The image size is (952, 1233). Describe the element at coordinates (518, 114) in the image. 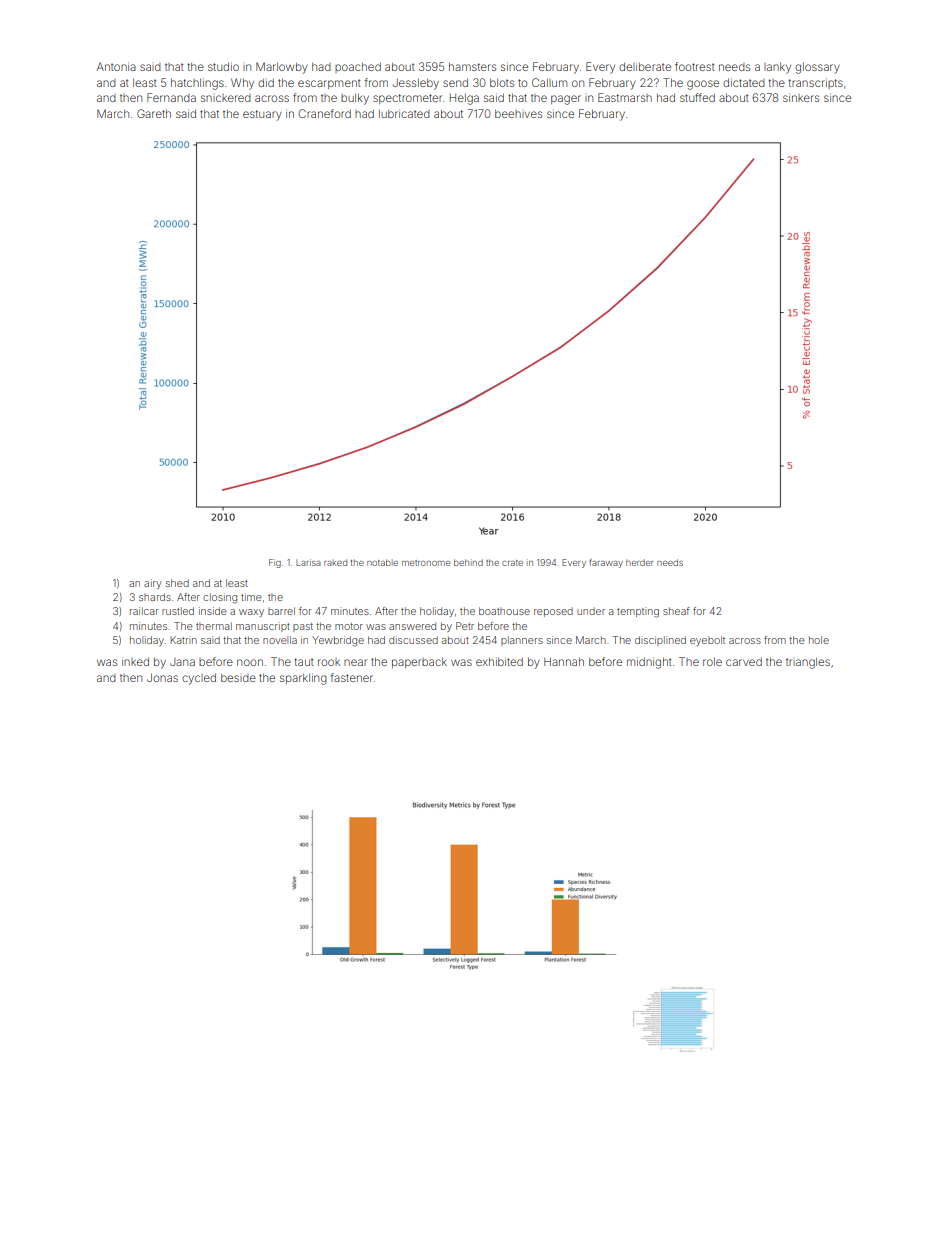

I see `beehives` at that location.
